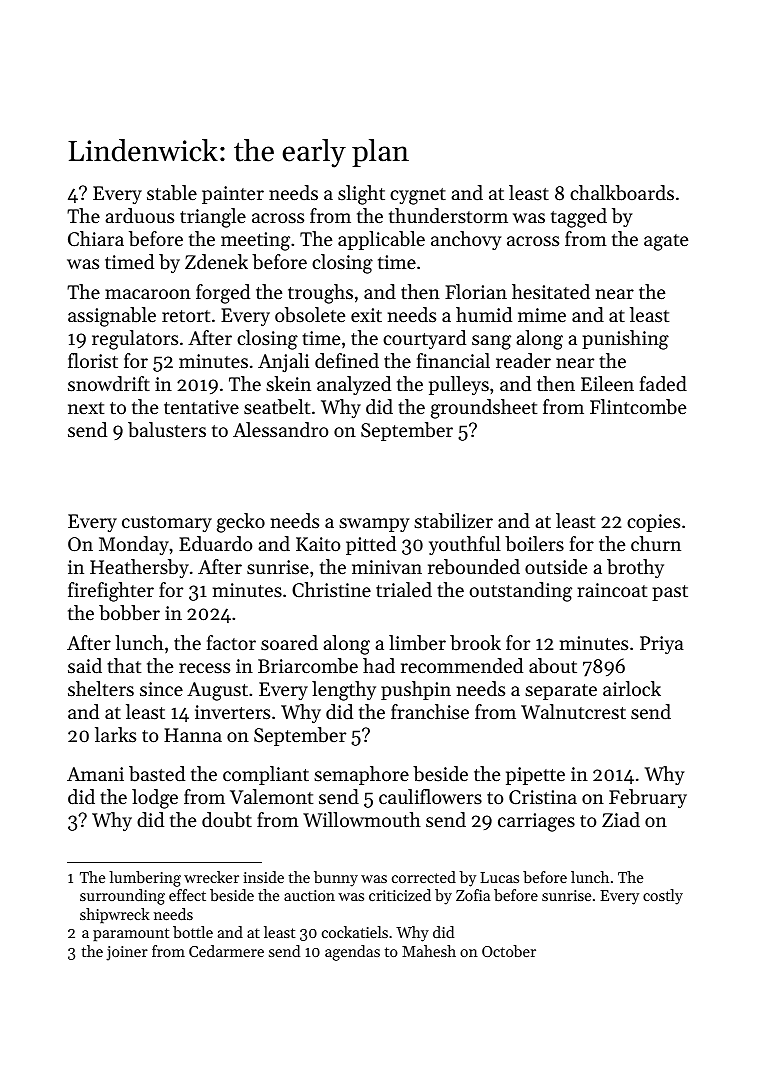  Describe the element at coordinates (536, 822) in the screenshot. I see `carriages` at that location.
